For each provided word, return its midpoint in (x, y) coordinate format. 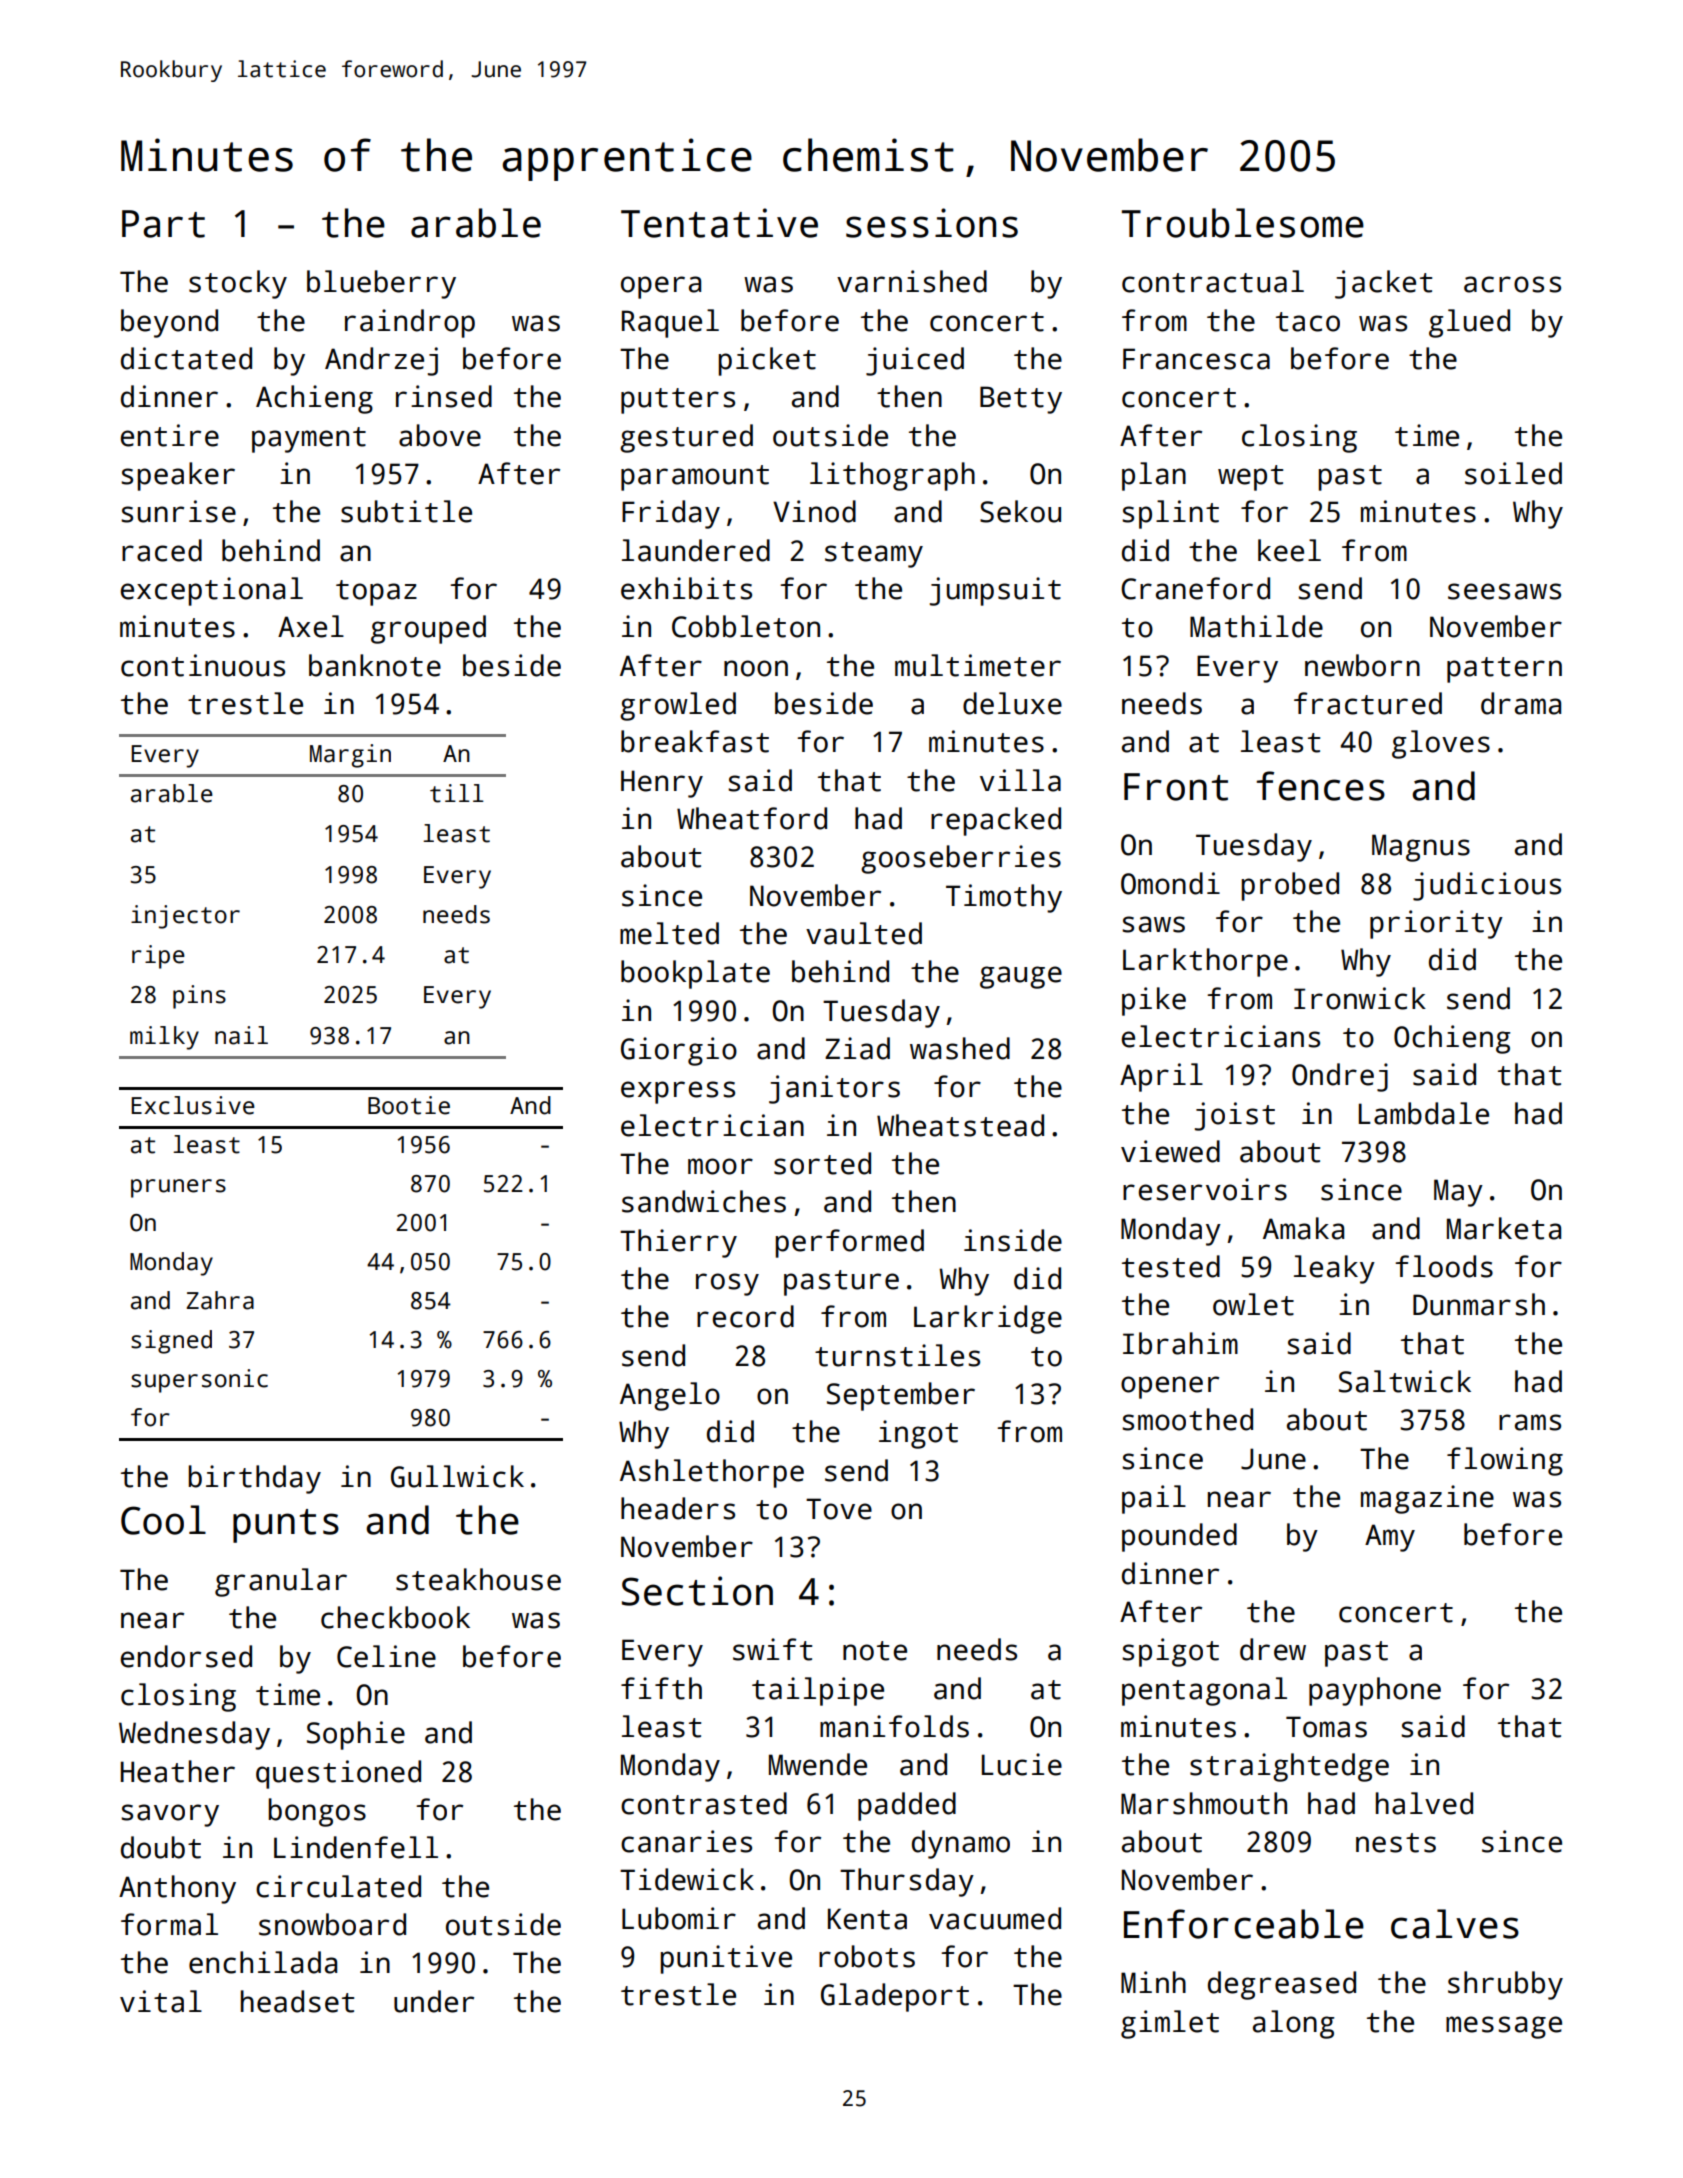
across (1512, 284)
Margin (350, 756)
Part (163, 224)
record (745, 1316)
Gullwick (457, 1476)
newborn (1362, 665)
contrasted (704, 1803)
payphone (1375, 1691)
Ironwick (1360, 998)
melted (669, 933)
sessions (932, 223)
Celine (386, 1656)
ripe (158, 957)
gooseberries (961, 859)
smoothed (1187, 1419)
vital (161, 2001)
